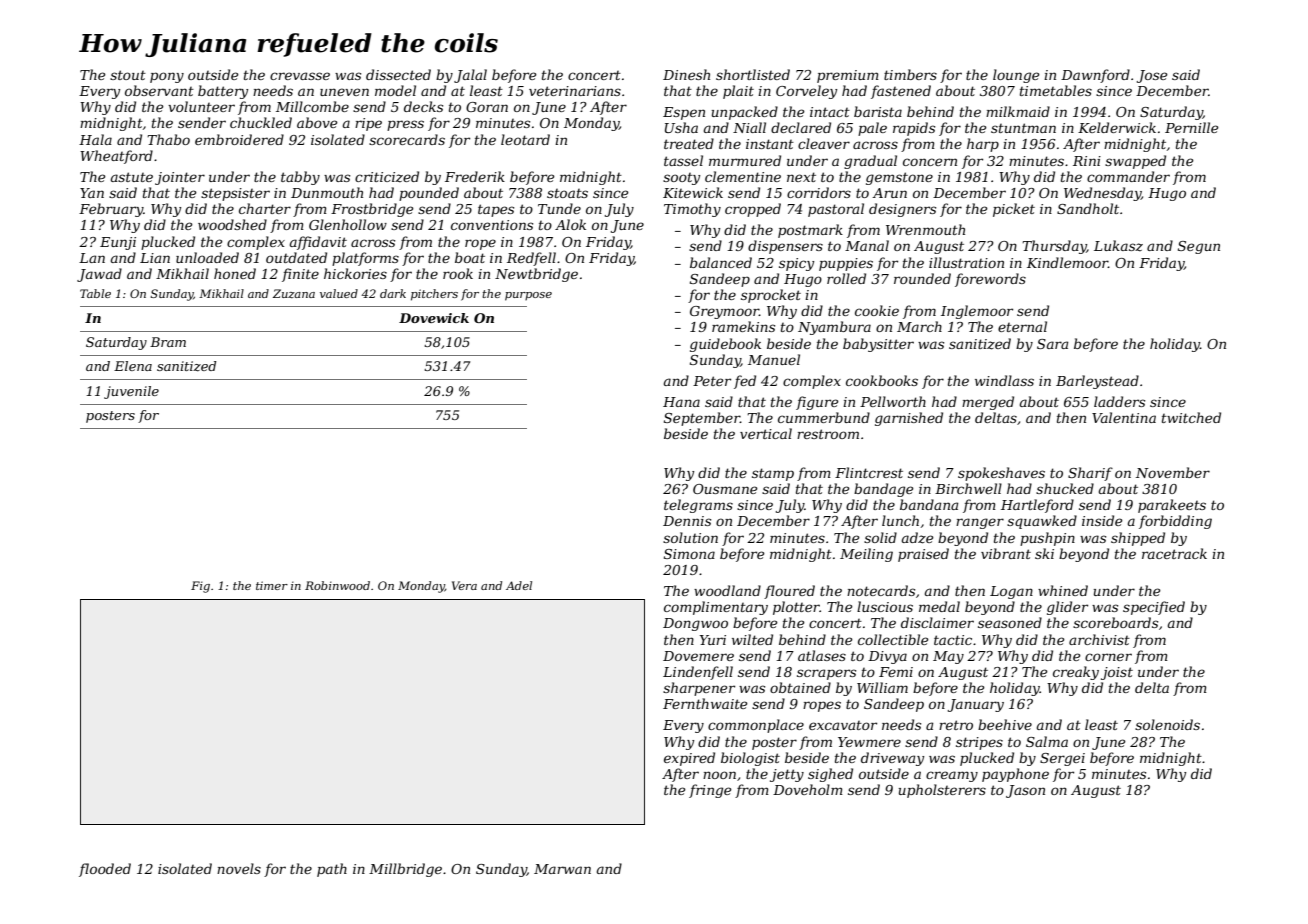 The width and height of the screenshot is (1308, 924). Describe the element at coordinates (899, 178) in the screenshot. I see `gemstone` at that location.
